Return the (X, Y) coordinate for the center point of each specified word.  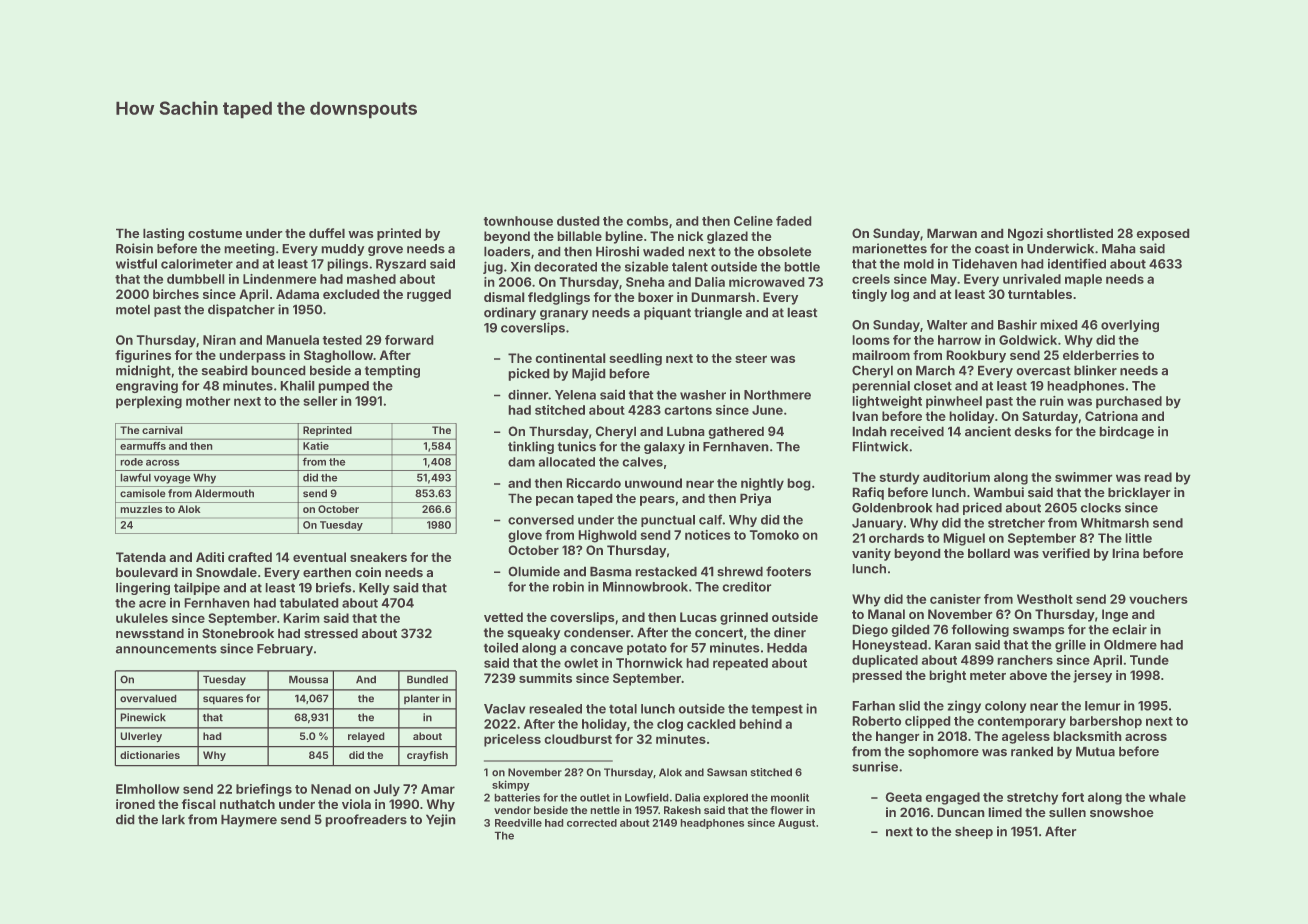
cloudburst (578, 739)
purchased (1129, 402)
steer (751, 358)
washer (703, 395)
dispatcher (241, 310)
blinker (1095, 370)
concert (719, 633)
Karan (953, 645)
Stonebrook (238, 633)
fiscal (198, 804)
